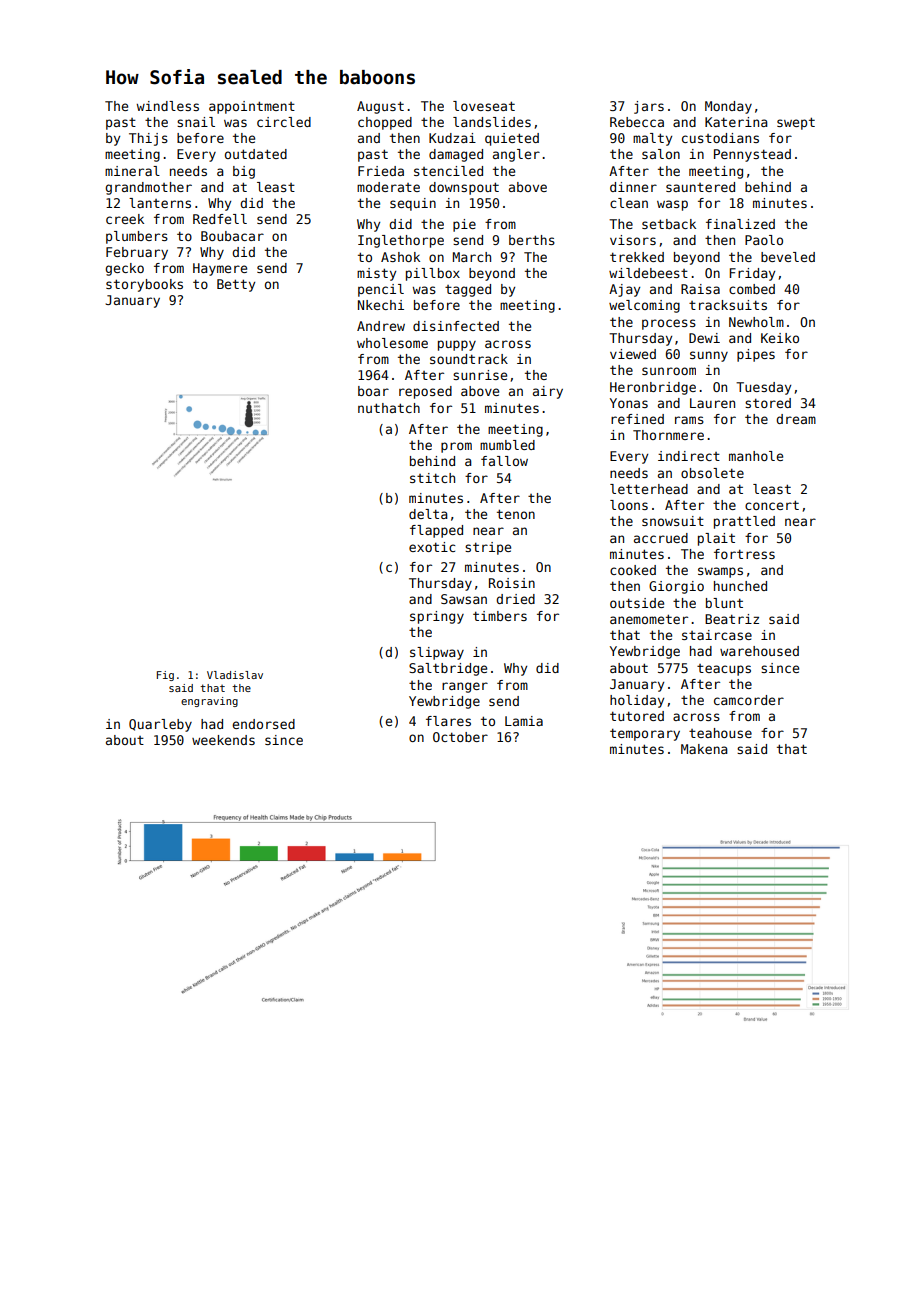  Describe the element at coordinates (144, 285) in the screenshot. I see `storybooks` at that location.
